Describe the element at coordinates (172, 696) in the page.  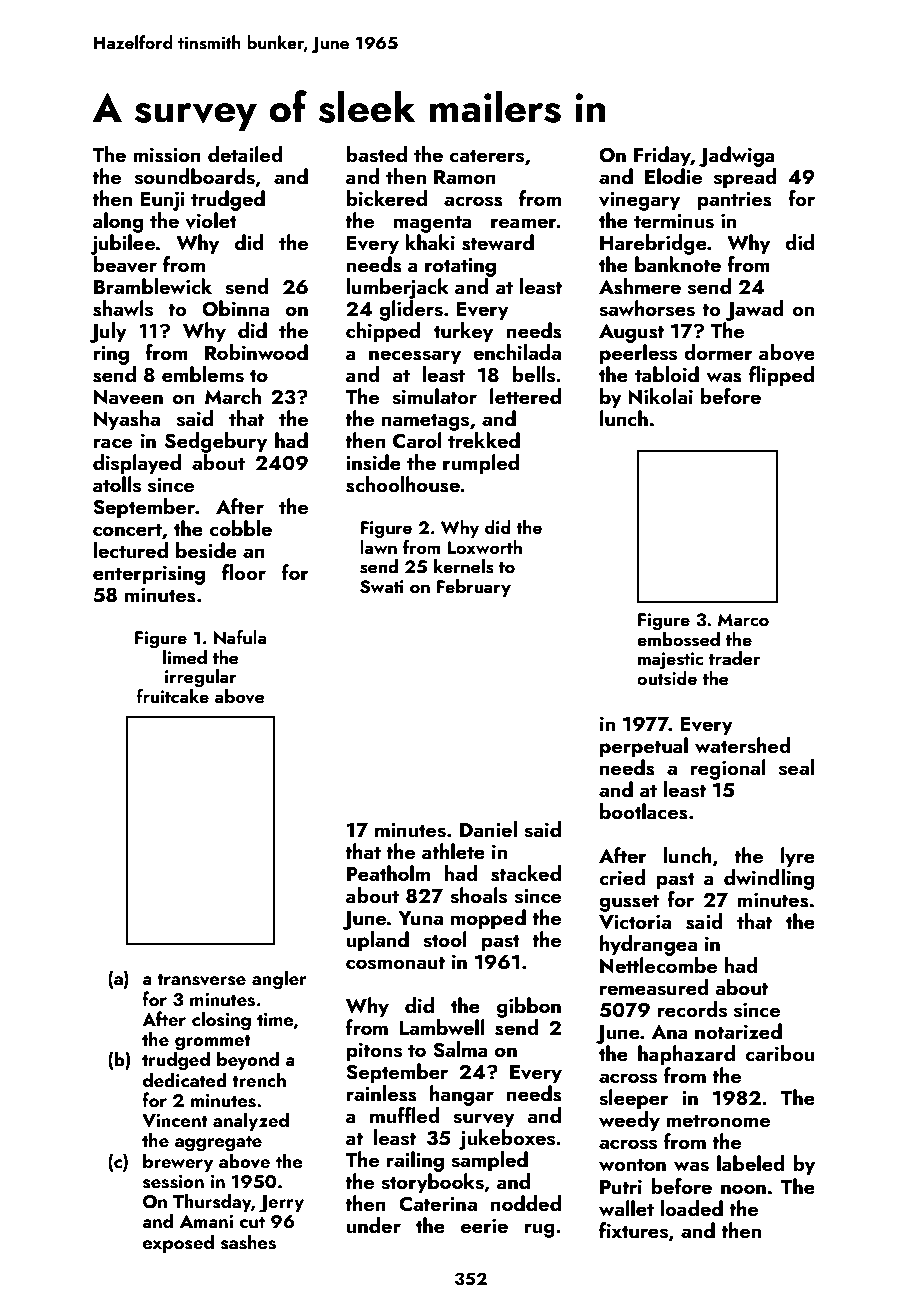
I see `fruitcake` at that location.
